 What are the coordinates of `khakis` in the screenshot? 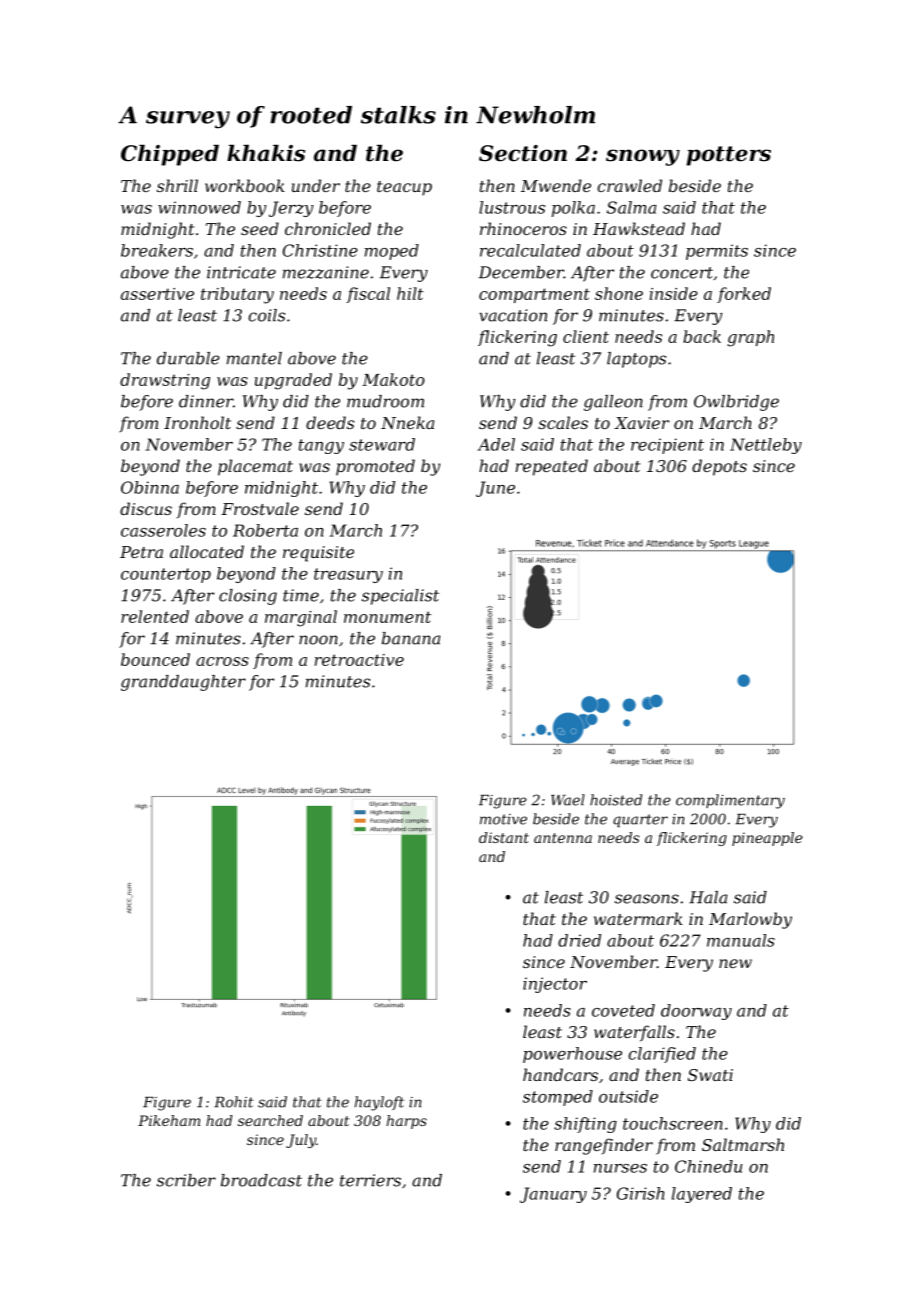 It's located at (266, 153).
